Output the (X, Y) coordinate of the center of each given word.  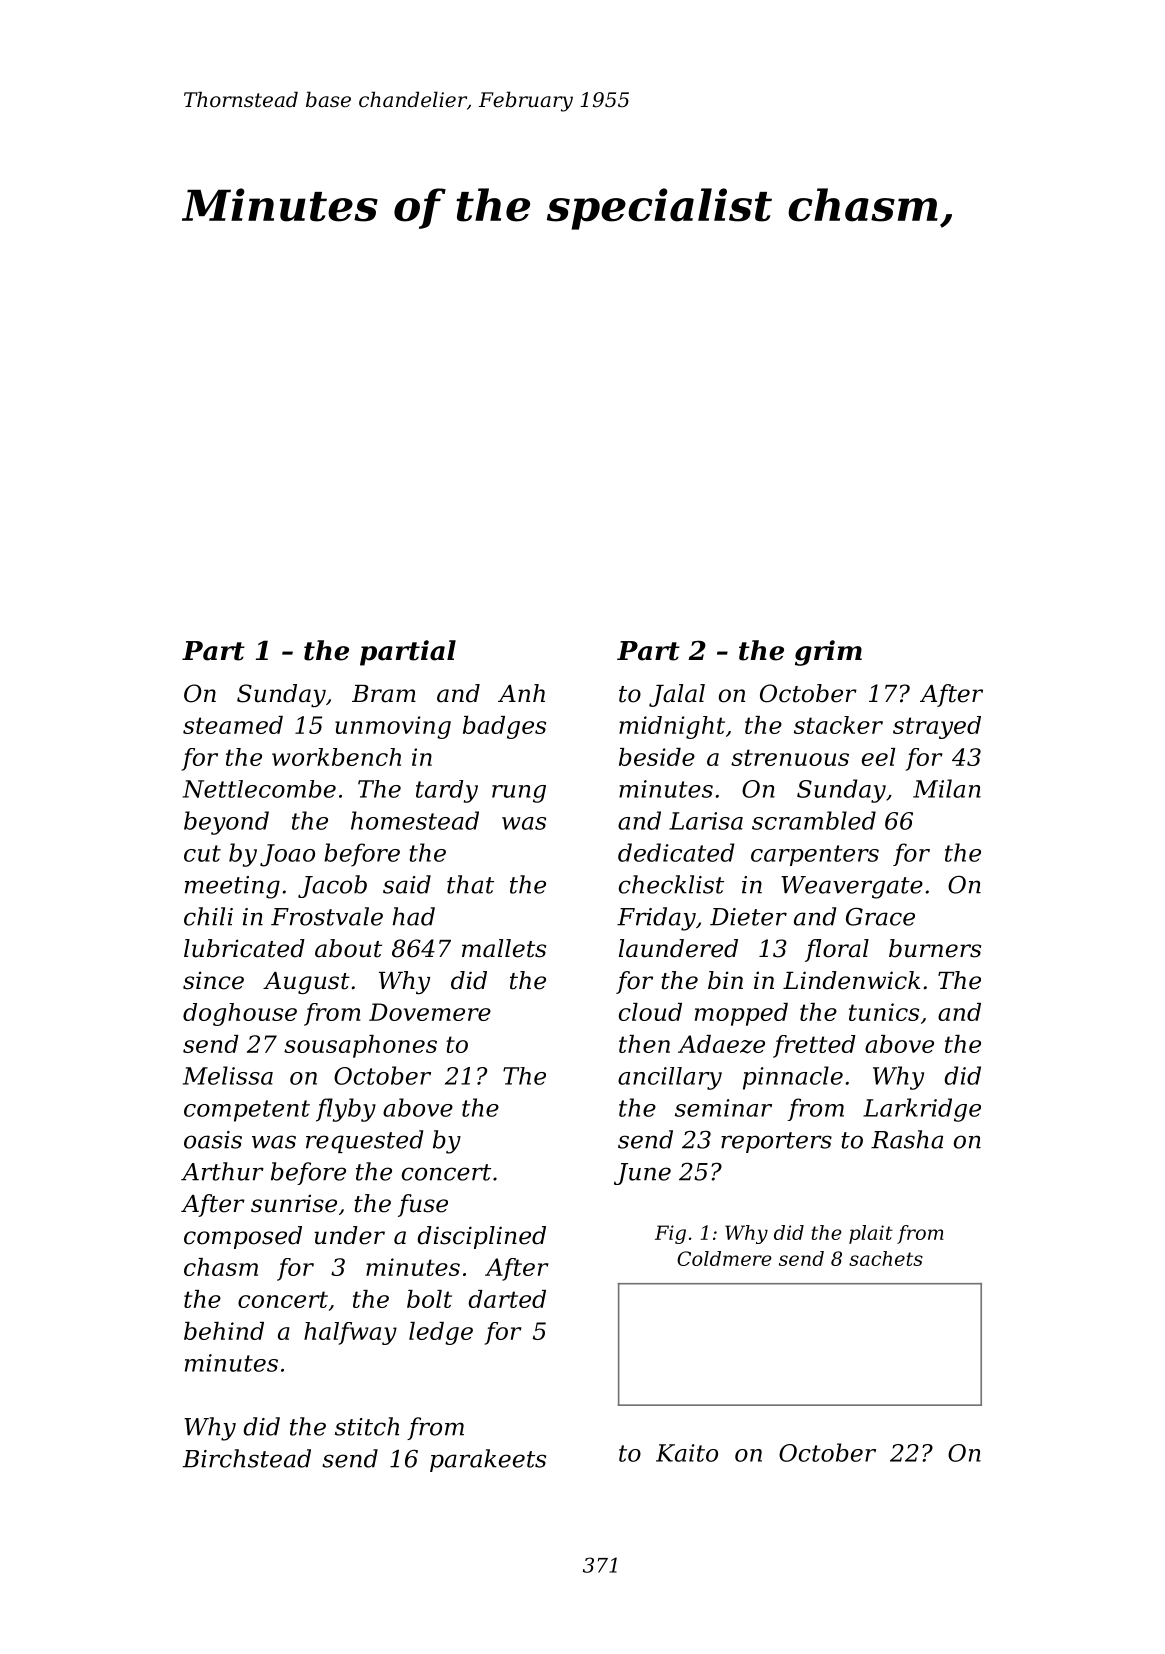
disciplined (481, 1237)
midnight (672, 727)
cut (202, 853)
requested (364, 1141)
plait (871, 1234)
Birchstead (247, 1458)
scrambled (814, 820)
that (470, 884)
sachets (886, 1258)
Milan (947, 788)
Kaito (687, 1453)
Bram (384, 694)
